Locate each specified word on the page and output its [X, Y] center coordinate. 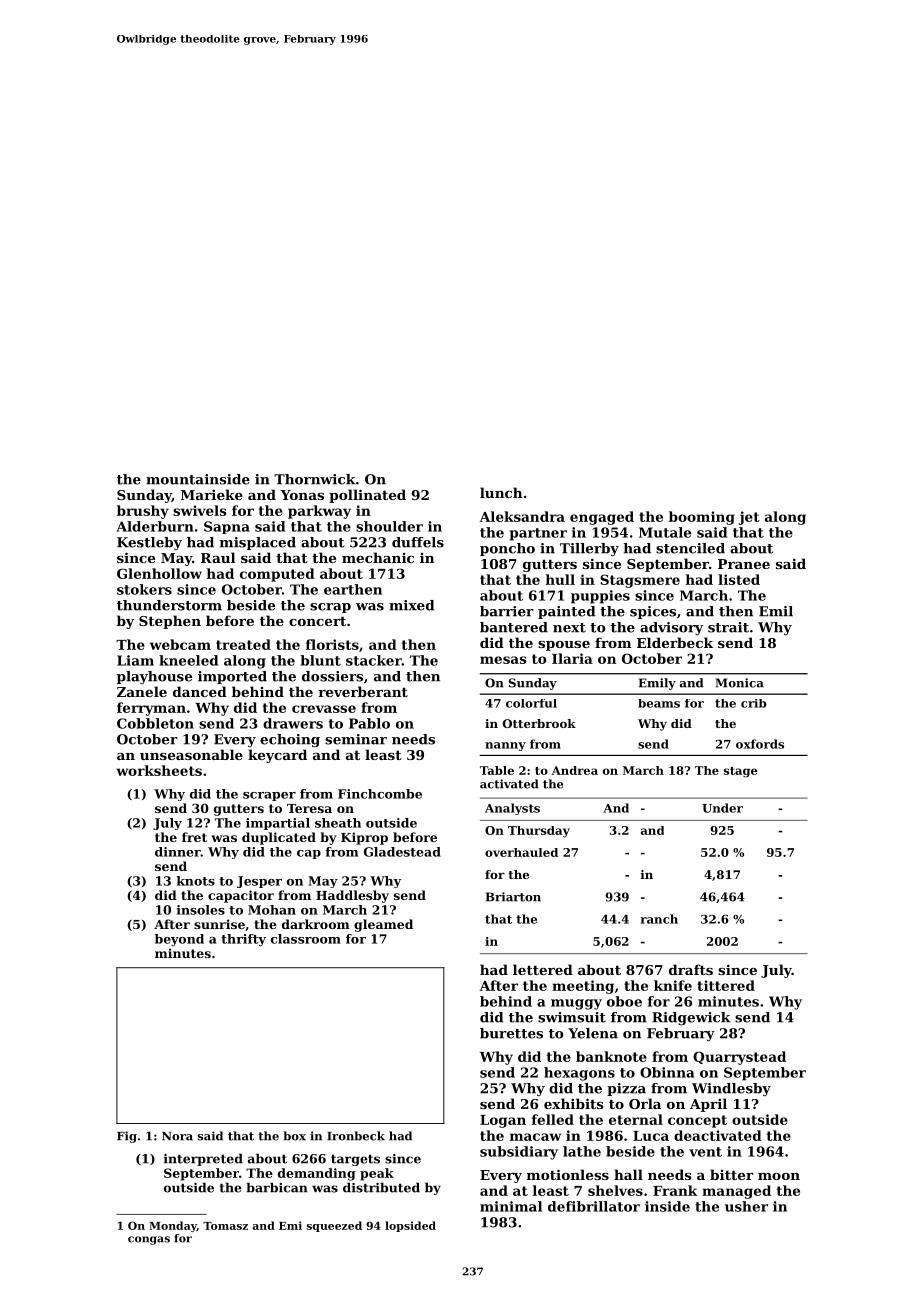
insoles [201, 910]
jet [749, 518]
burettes [511, 1033]
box [294, 1136]
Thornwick [314, 479]
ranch [659, 919]
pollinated [367, 496]
